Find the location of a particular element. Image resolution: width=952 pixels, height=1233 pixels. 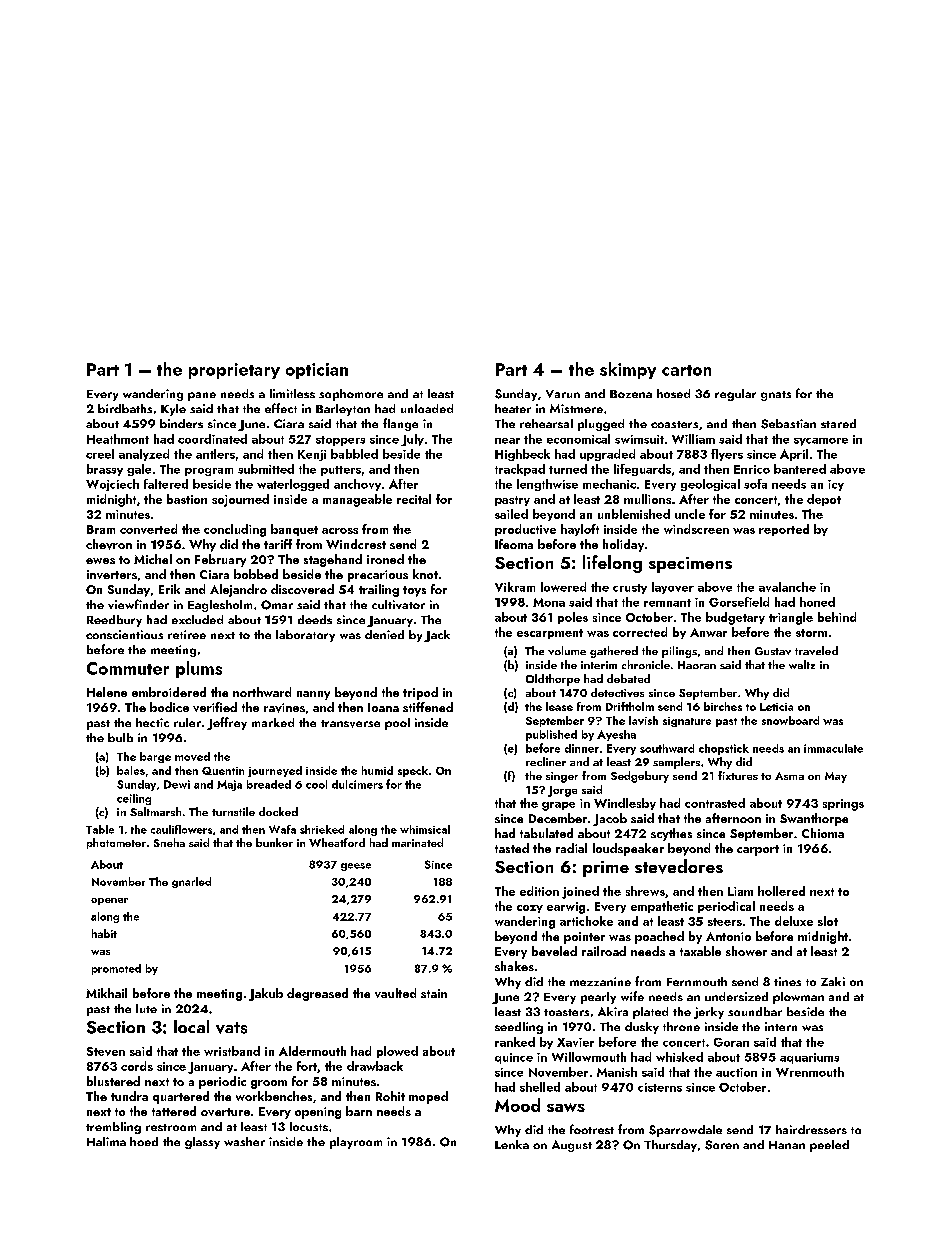

proprietary is located at coordinates (234, 371).
